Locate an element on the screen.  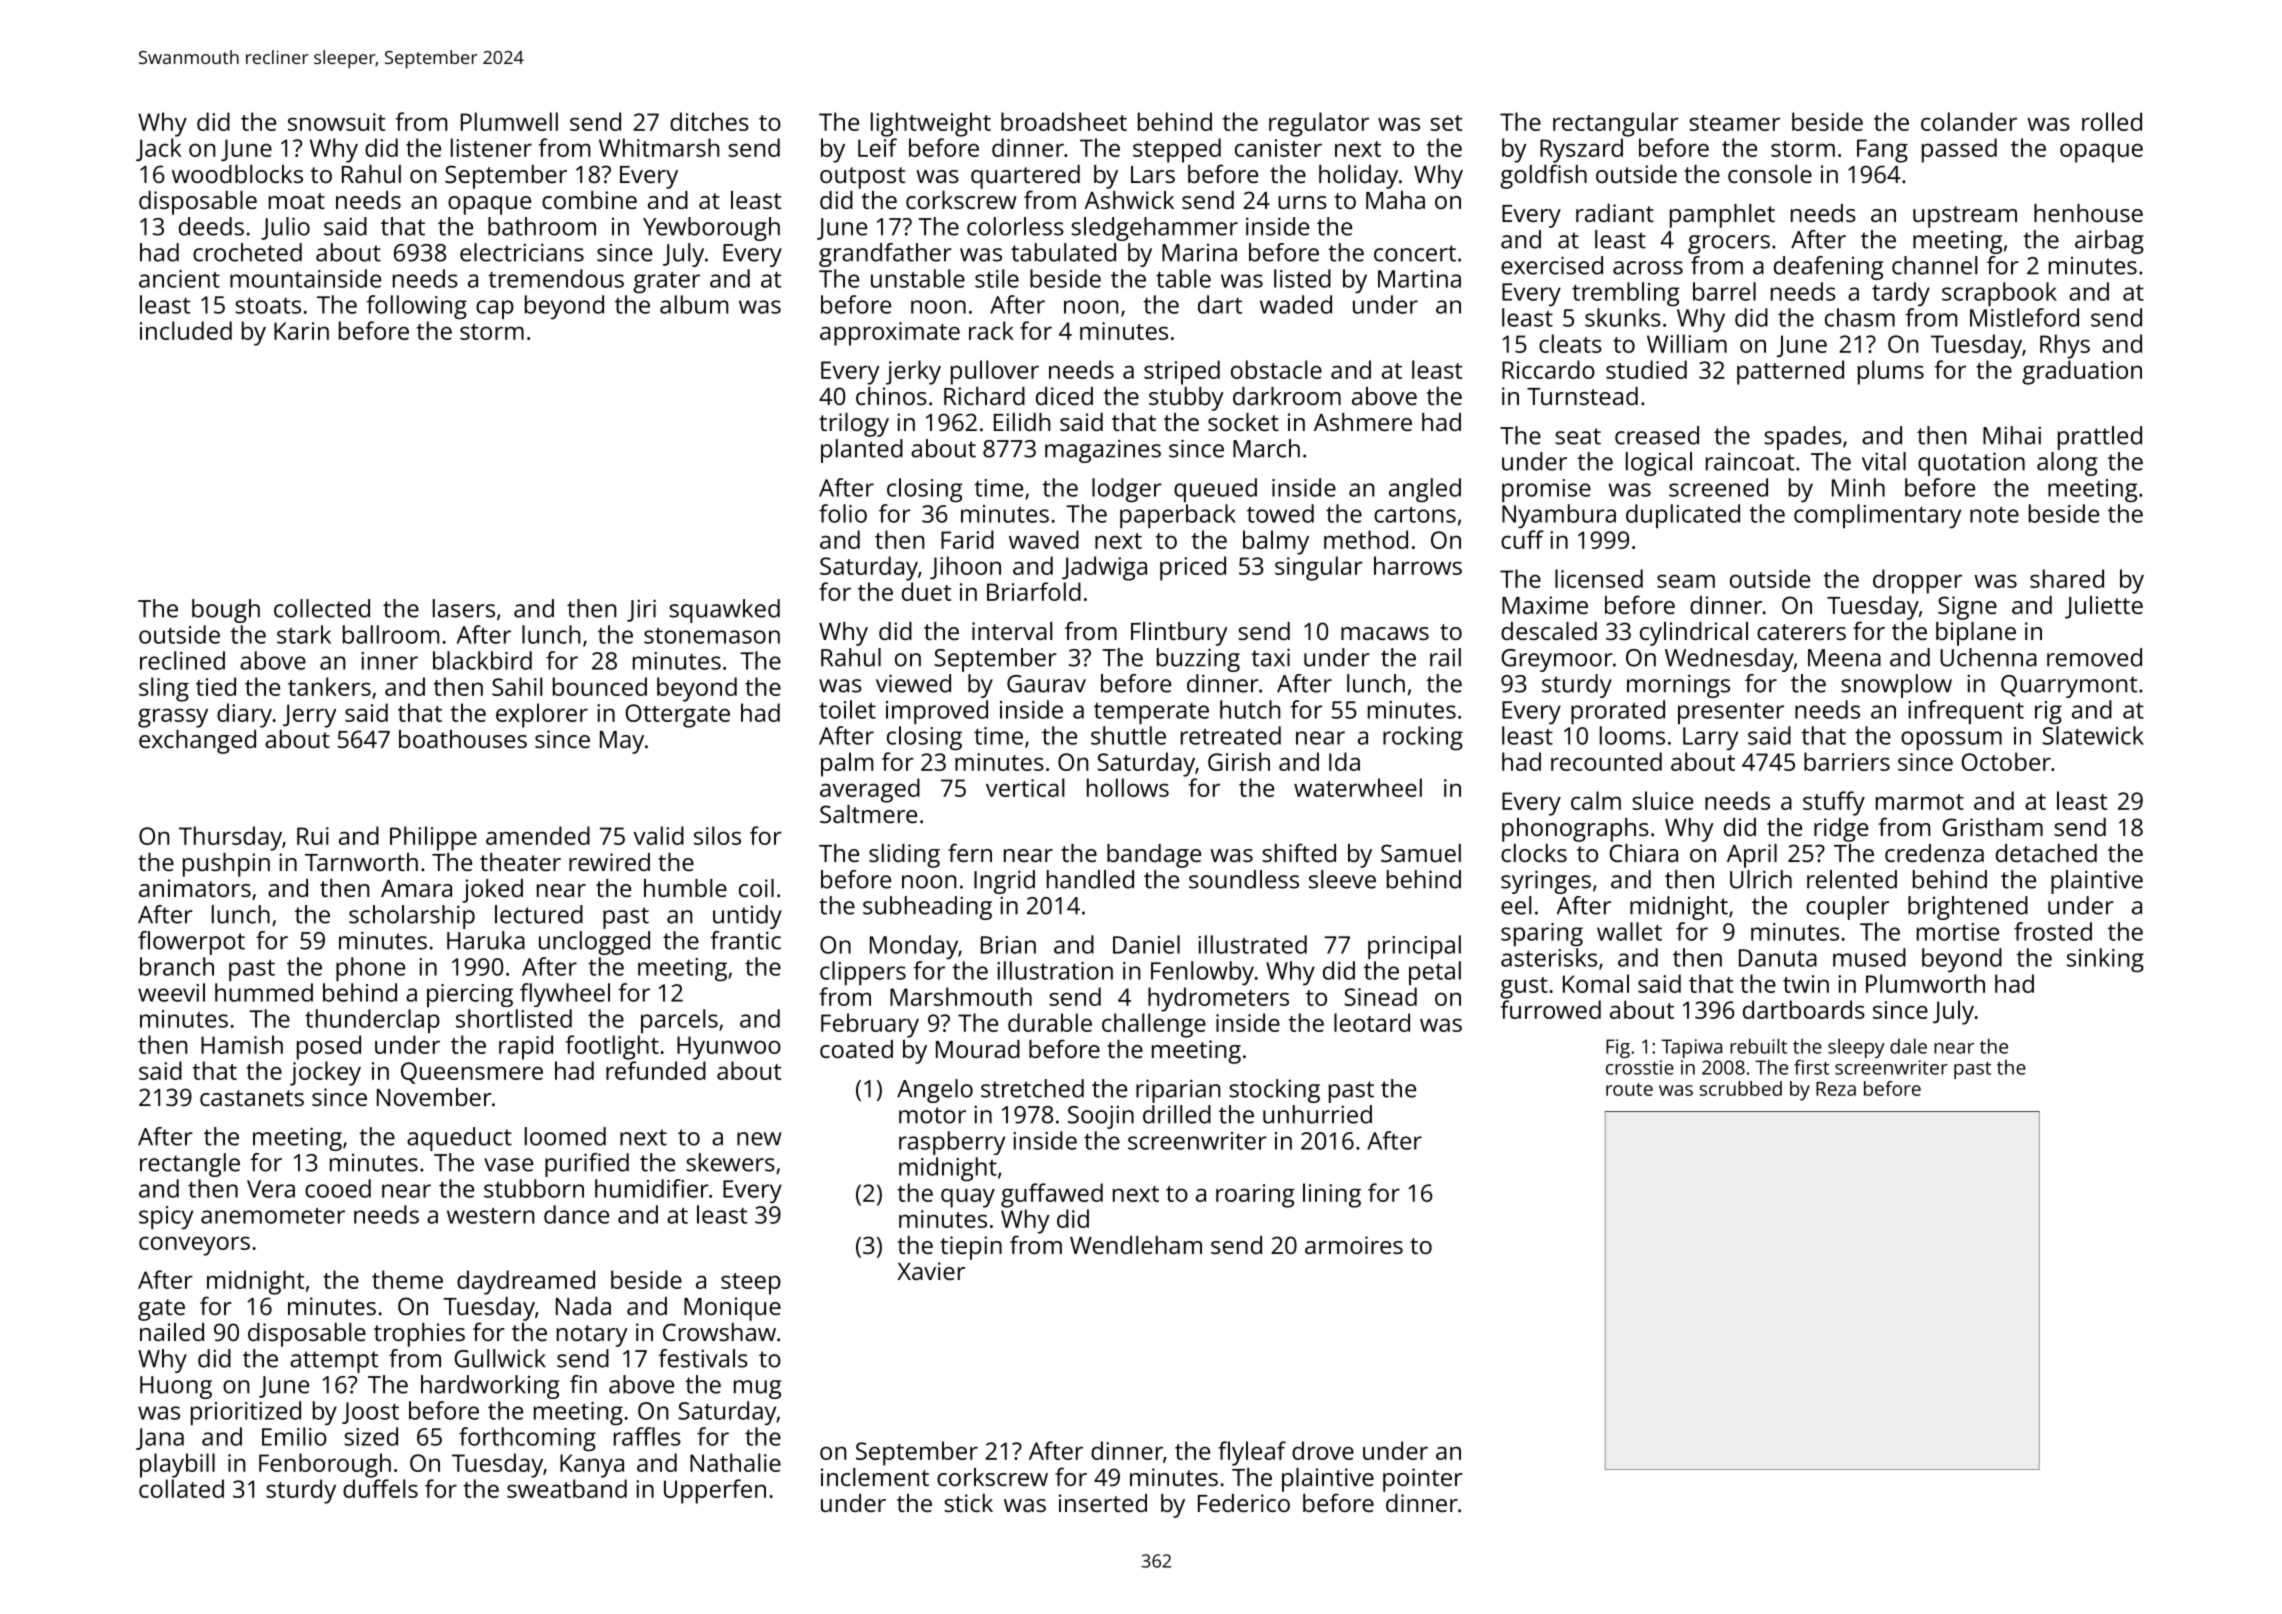
rectangle is located at coordinates (190, 1165).
